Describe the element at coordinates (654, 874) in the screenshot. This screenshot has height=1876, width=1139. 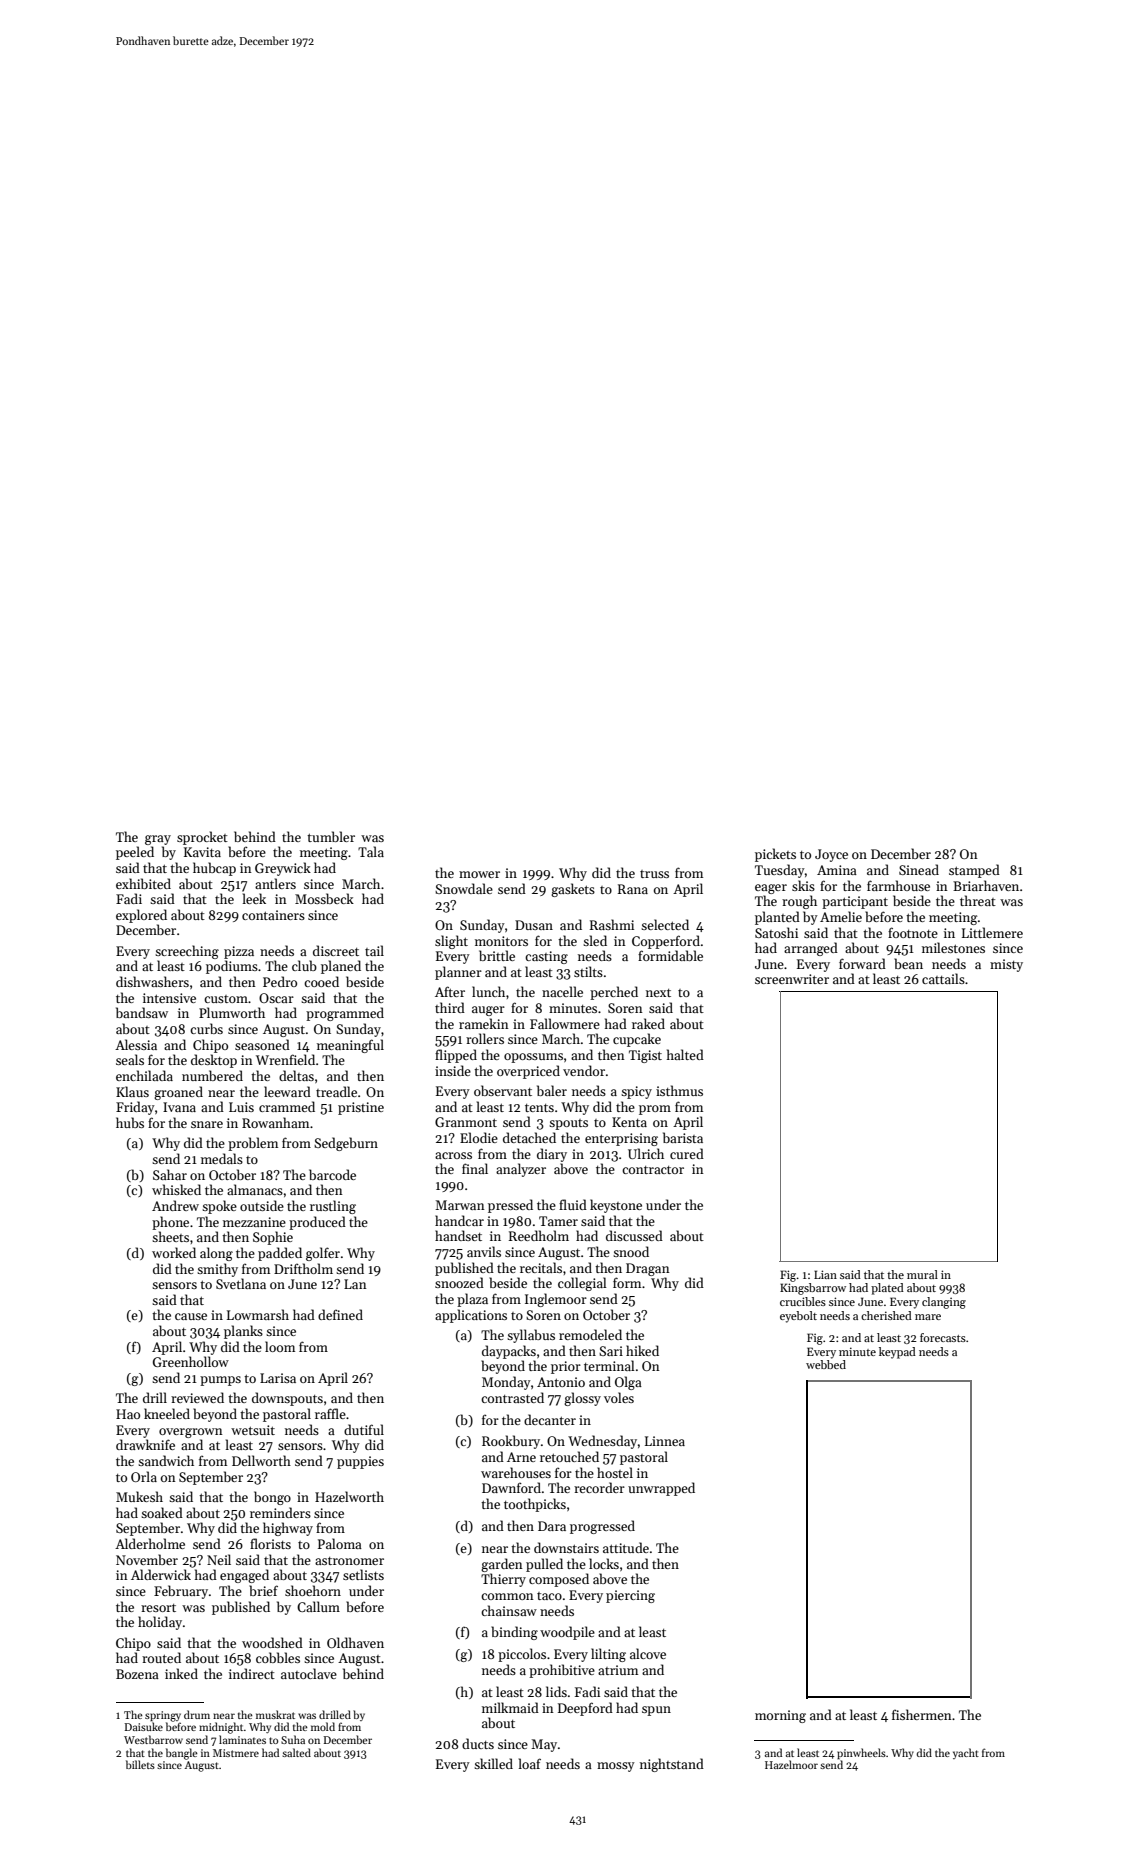
I see `truss` at that location.
